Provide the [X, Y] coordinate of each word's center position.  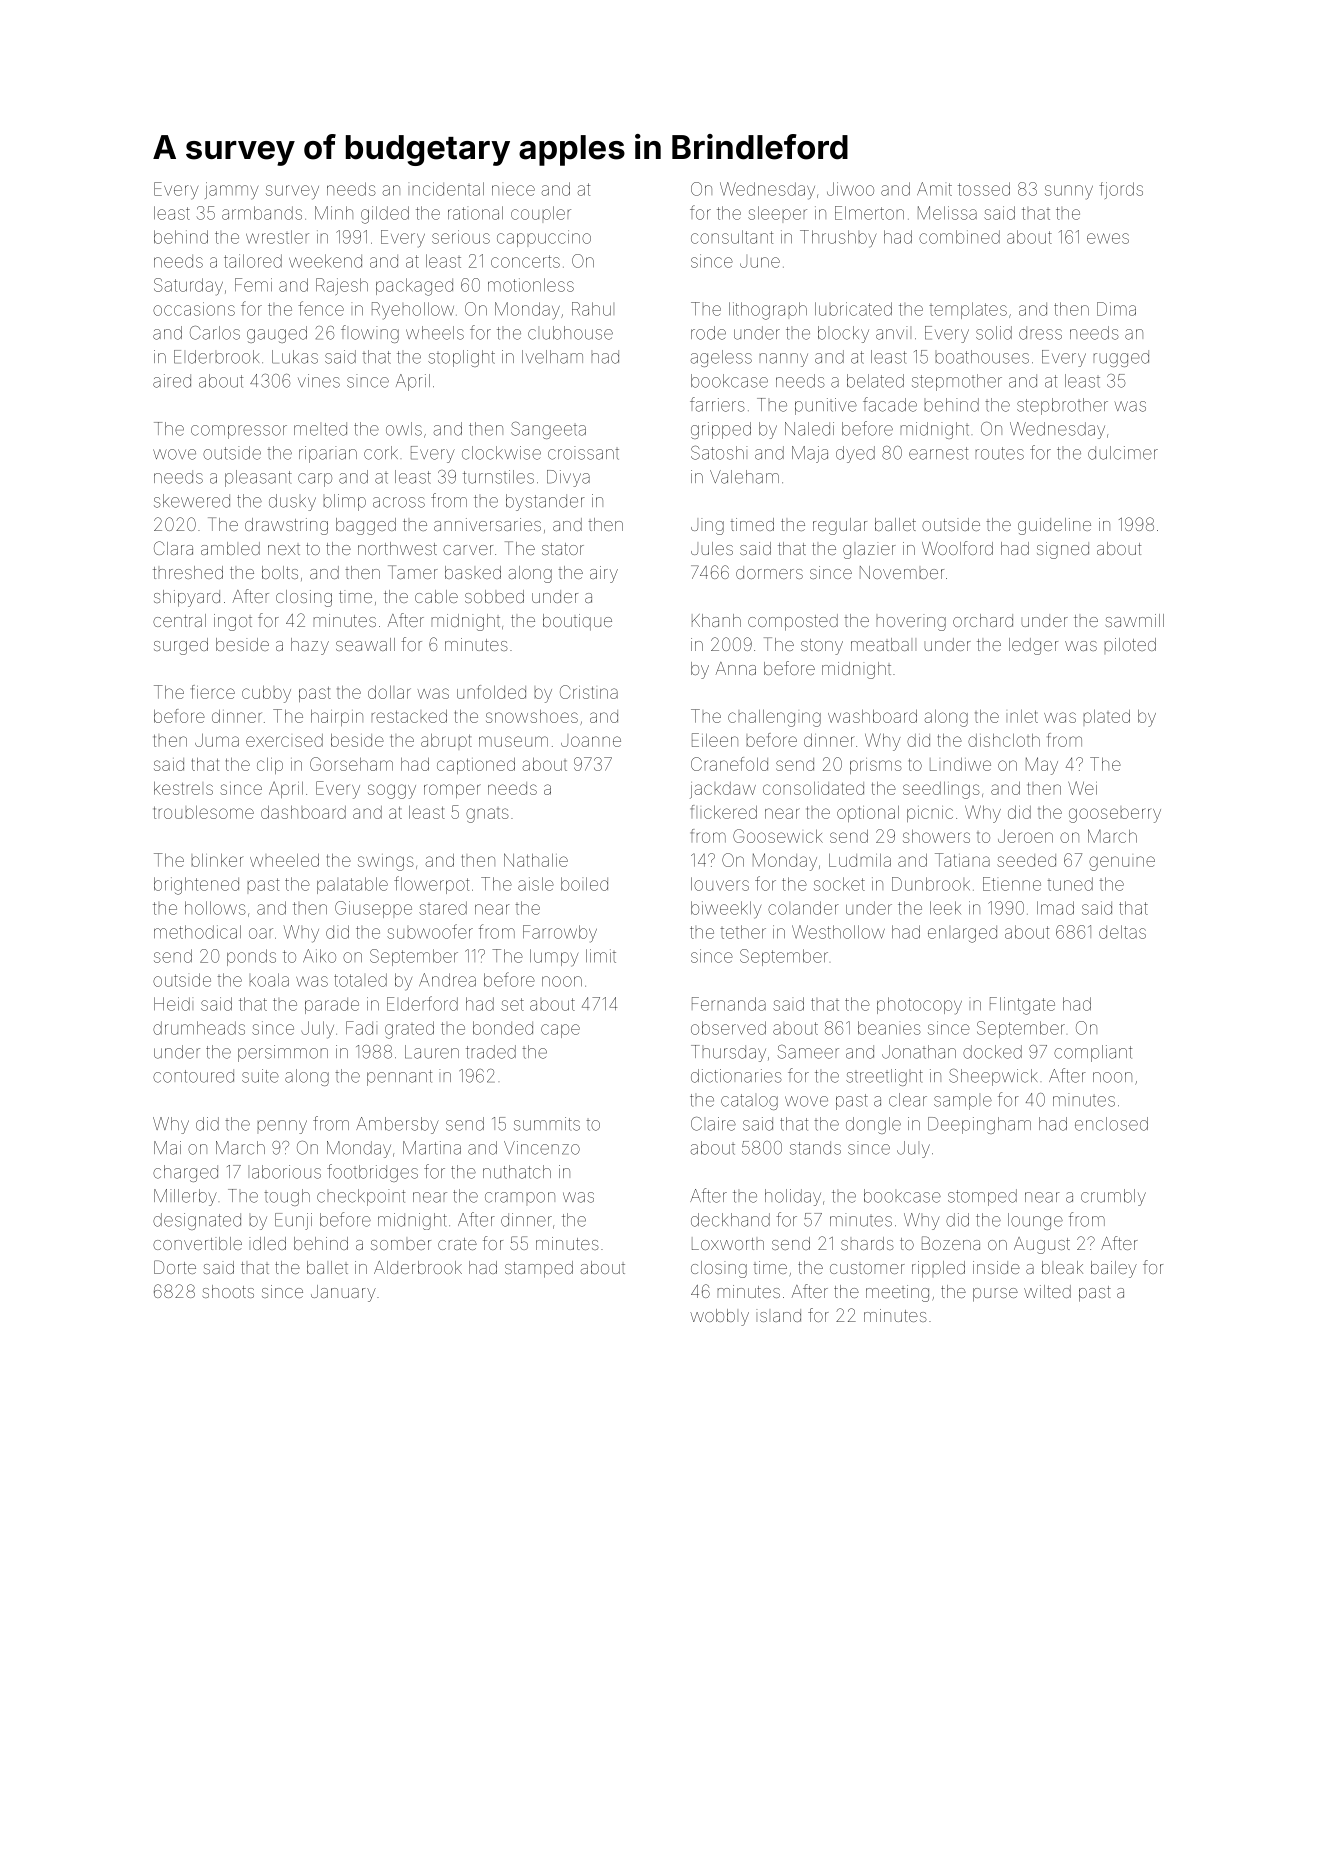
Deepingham [979, 1125]
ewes [1108, 238]
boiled [584, 884]
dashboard [303, 812]
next [284, 550]
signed [1063, 550]
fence [321, 308]
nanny [784, 360]
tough [287, 1197]
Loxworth [728, 1243]
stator [563, 549]
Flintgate [1022, 1006]
